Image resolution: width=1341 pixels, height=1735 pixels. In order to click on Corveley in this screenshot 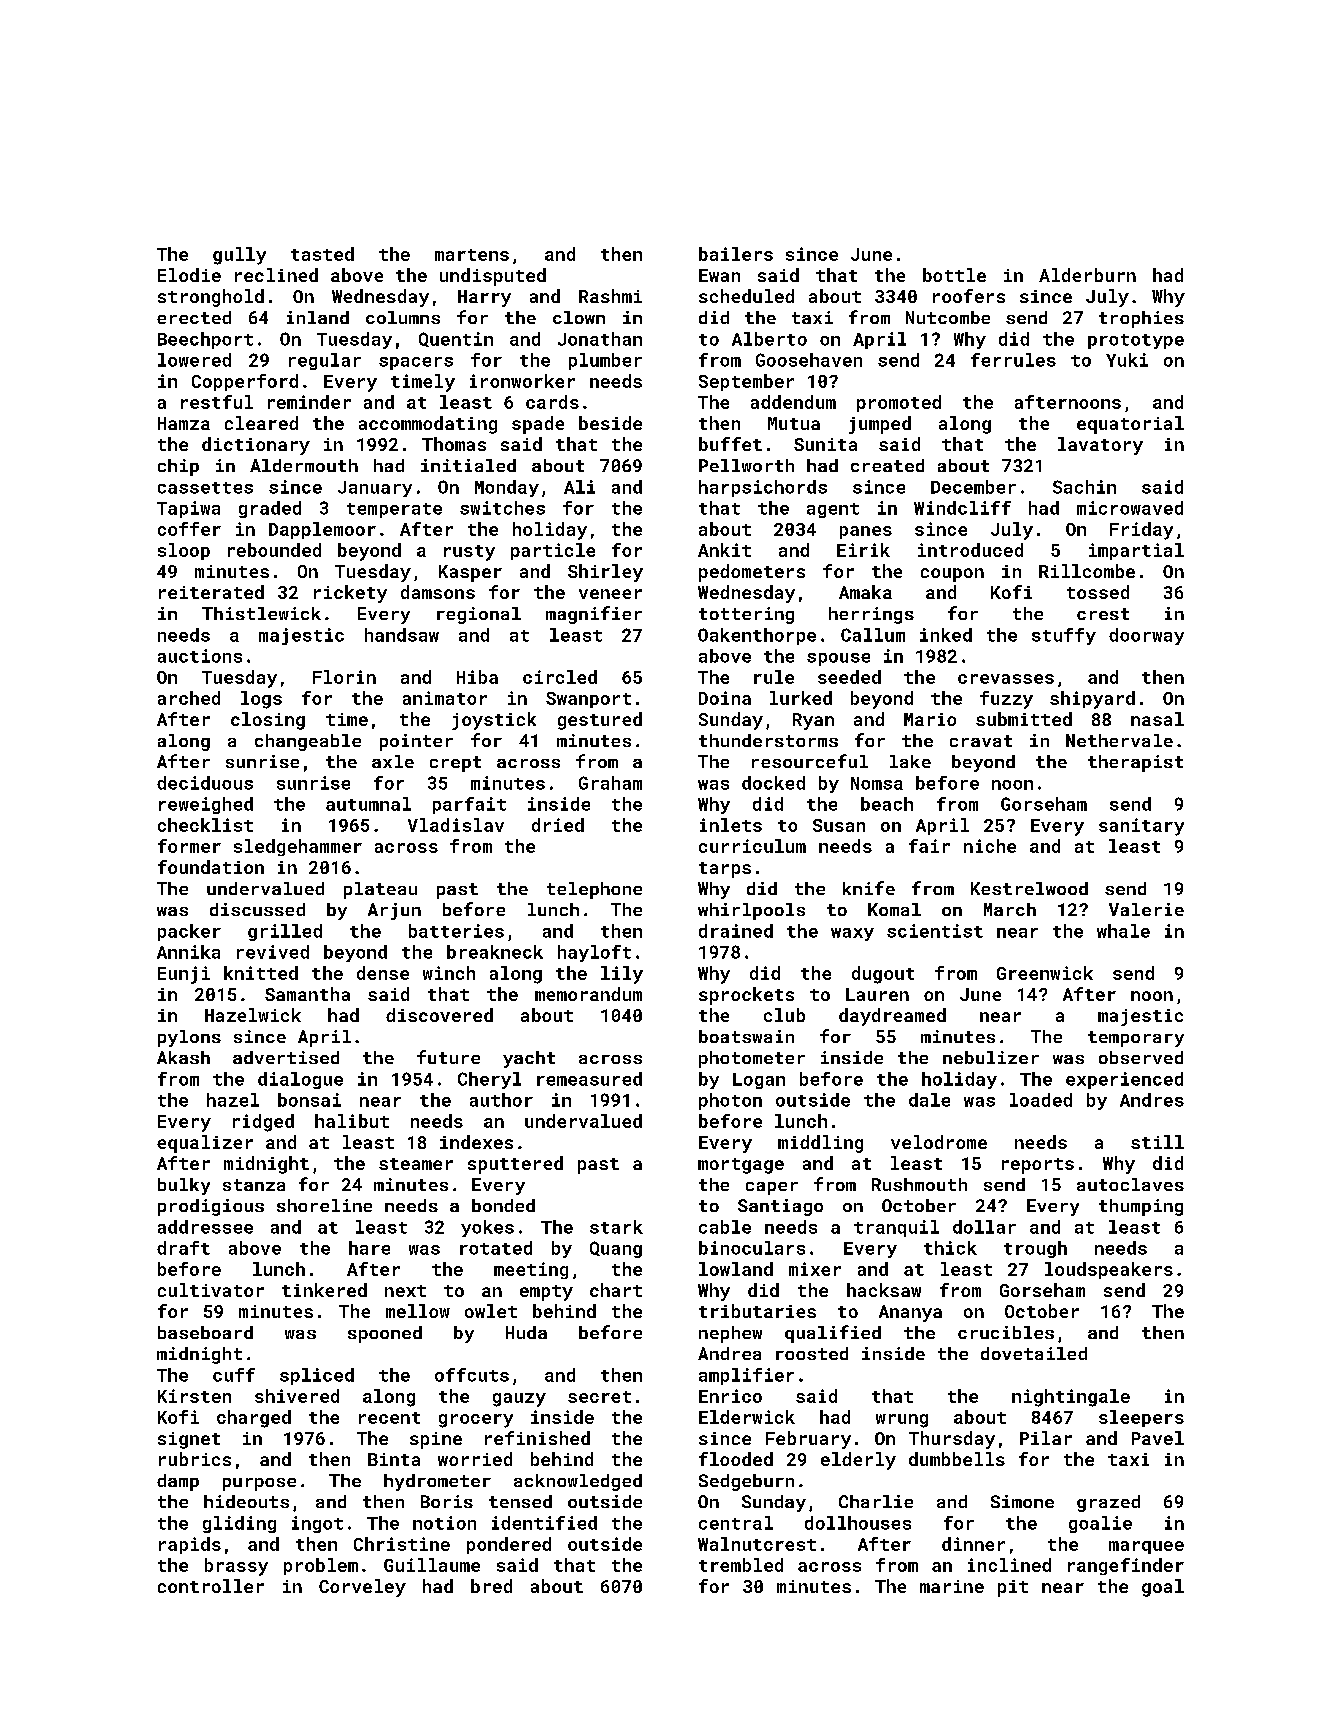, I will do `click(362, 1588)`.
